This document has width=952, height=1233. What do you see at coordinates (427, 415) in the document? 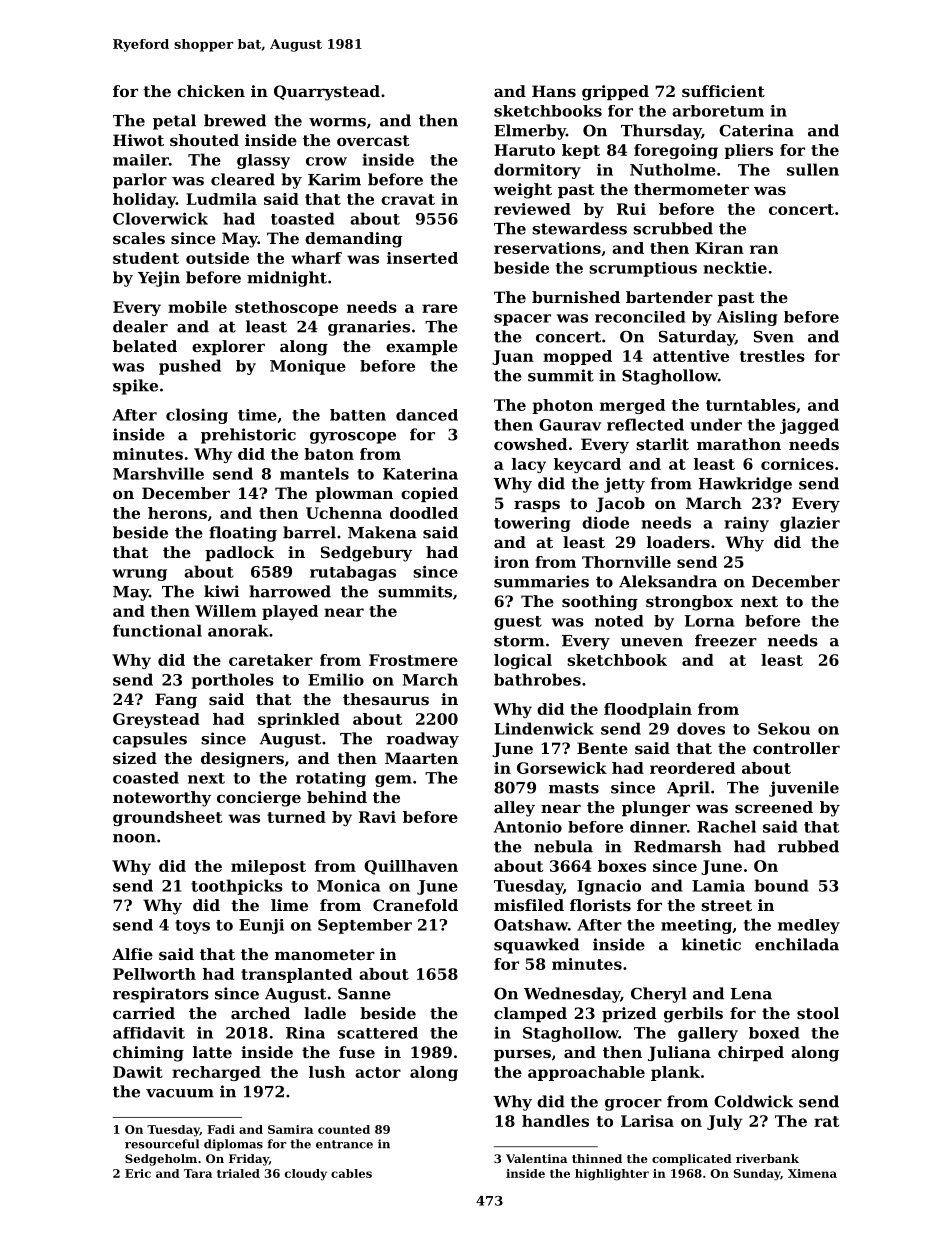
I see `danced` at bounding box center [427, 415].
